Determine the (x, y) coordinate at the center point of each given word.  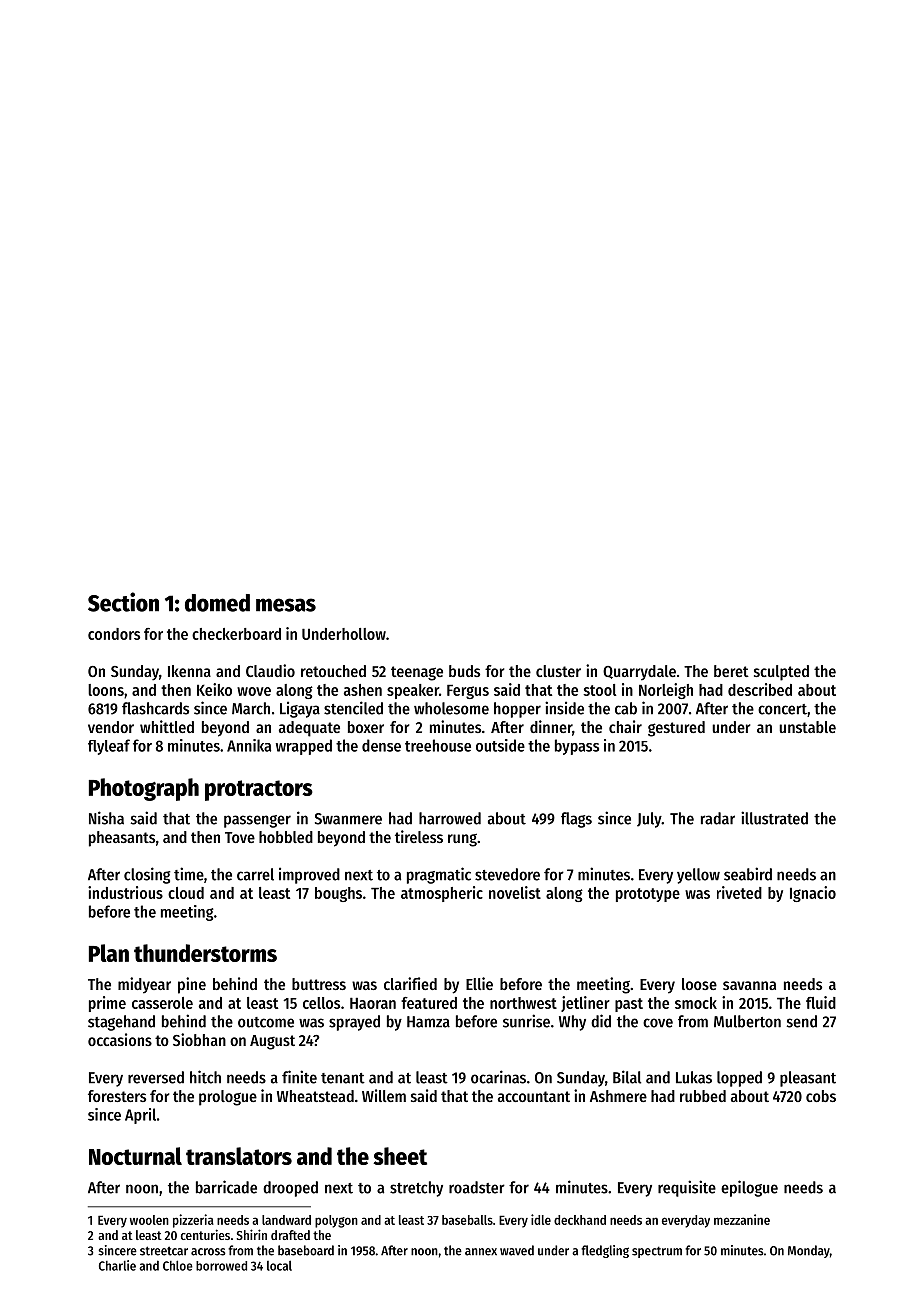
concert (782, 709)
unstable (807, 727)
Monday (809, 1251)
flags (576, 820)
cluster (558, 671)
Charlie (117, 1265)
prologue (228, 1098)
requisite (687, 1188)
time (189, 874)
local (279, 1265)
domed (217, 603)
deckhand (580, 1220)
